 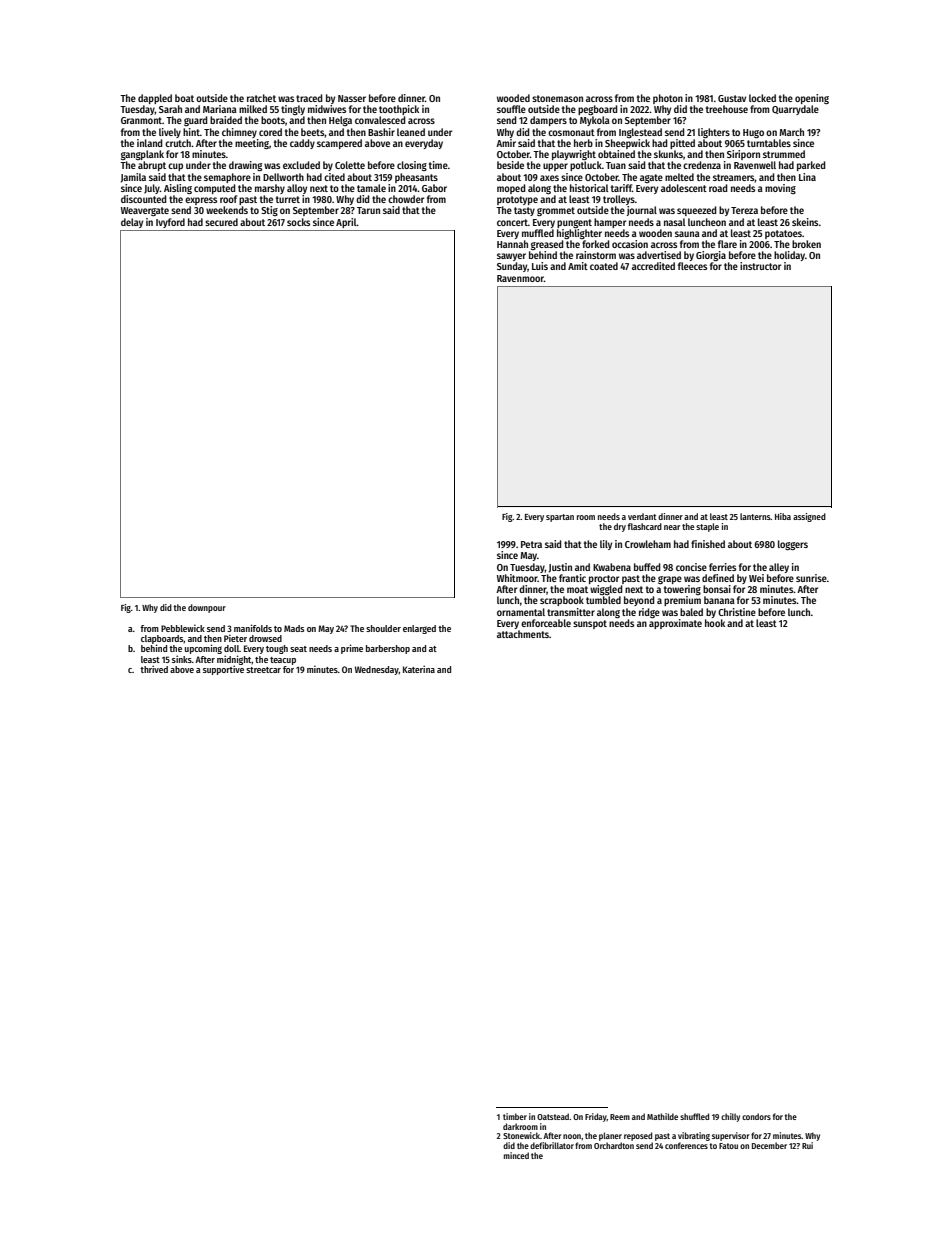 What do you see at coordinates (263, 670) in the page?
I see `streetcar` at bounding box center [263, 670].
